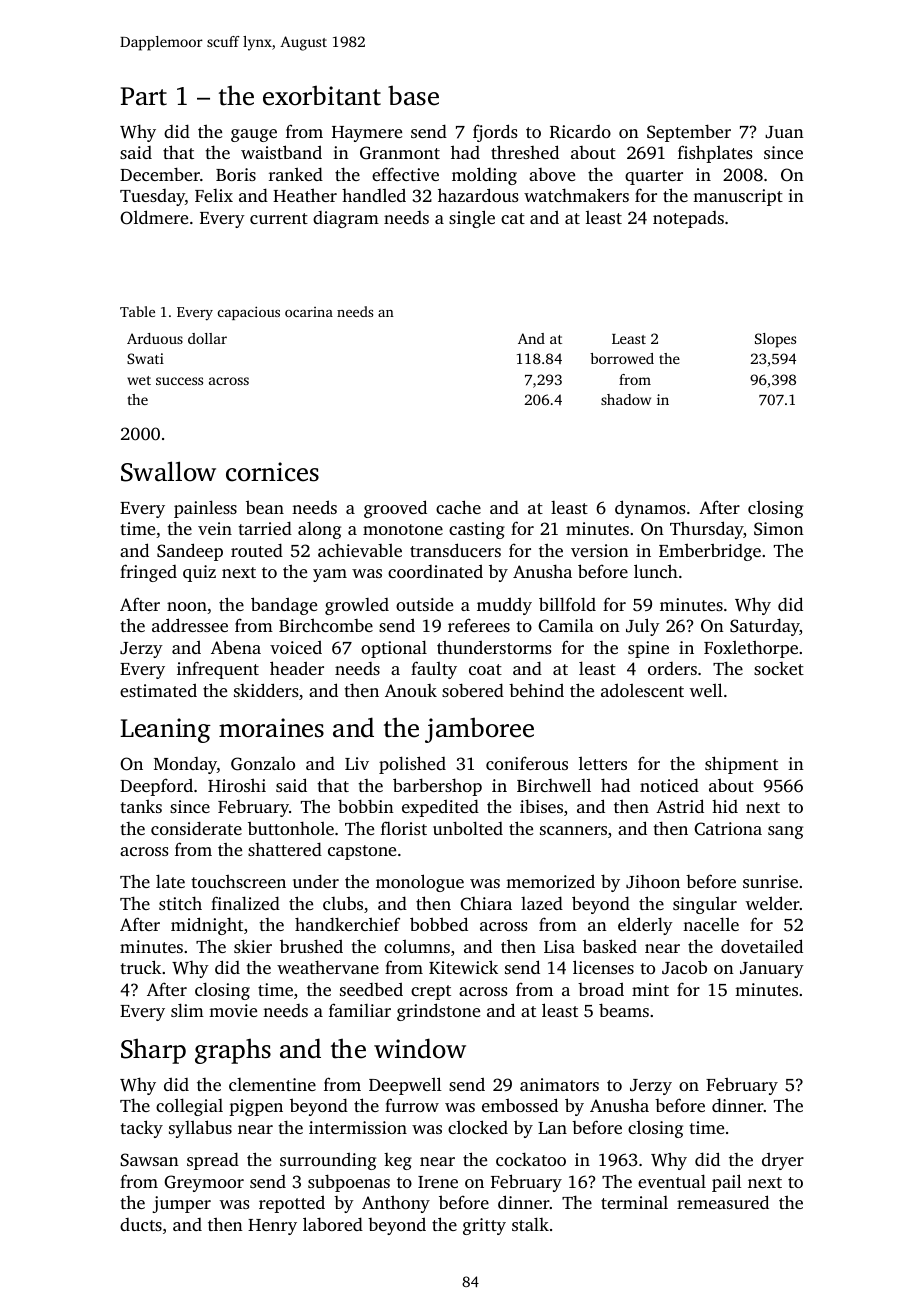 The image size is (924, 1314). What do you see at coordinates (207, 338) in the screenshot?
I see `dollar` at bounding box center [207, 338].
